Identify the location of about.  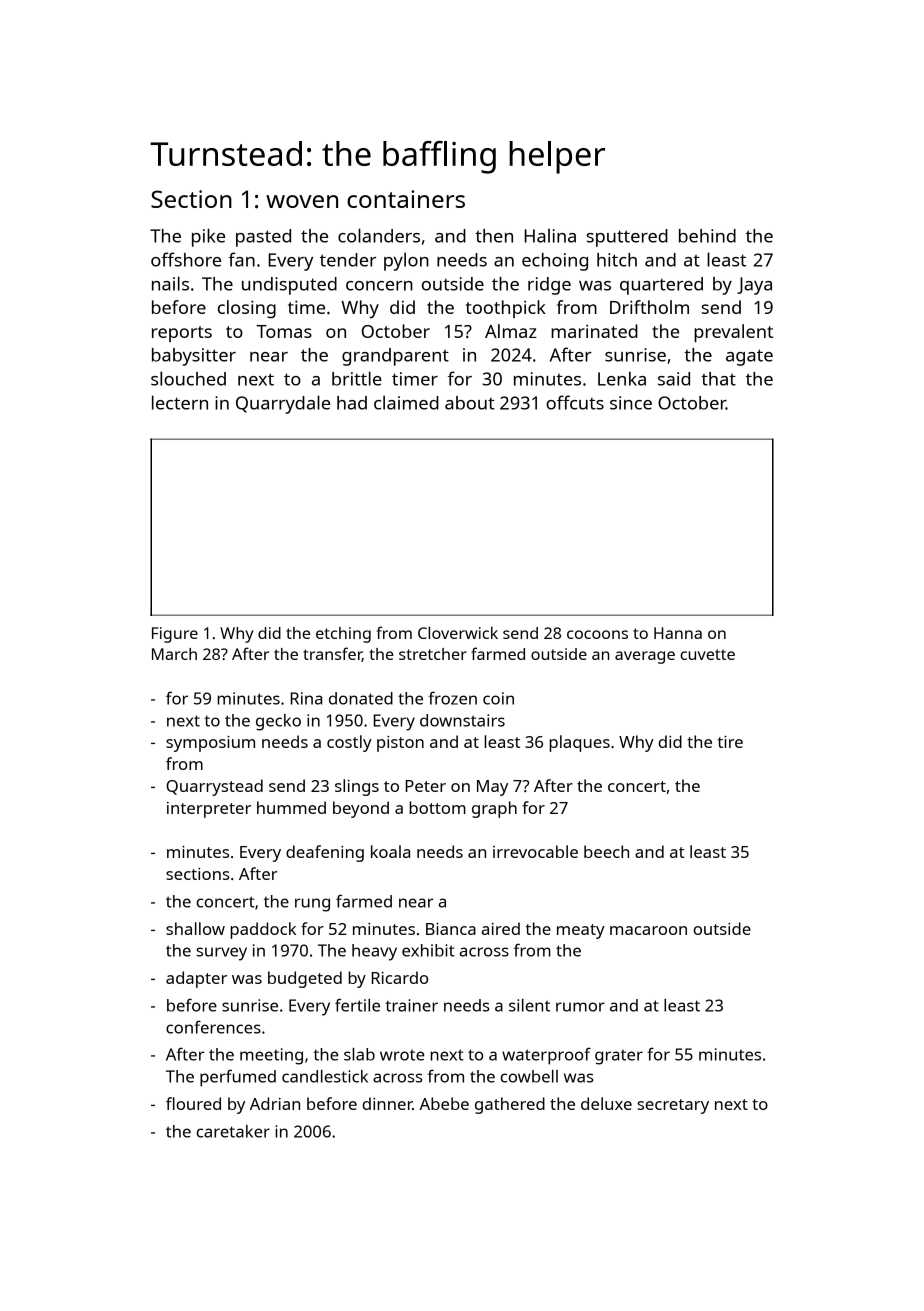
(470, 403).
